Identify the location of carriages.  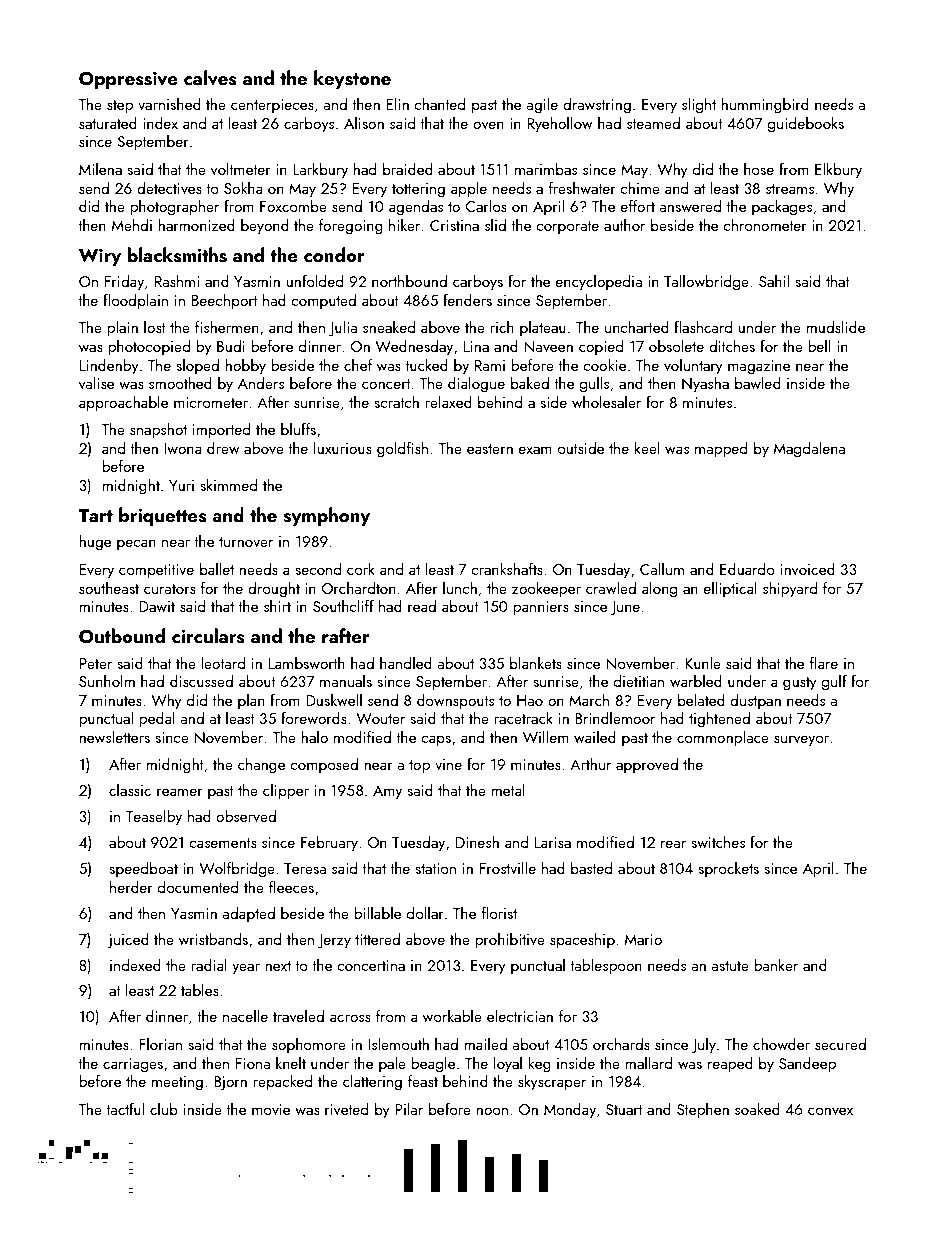
(133, 1065).
